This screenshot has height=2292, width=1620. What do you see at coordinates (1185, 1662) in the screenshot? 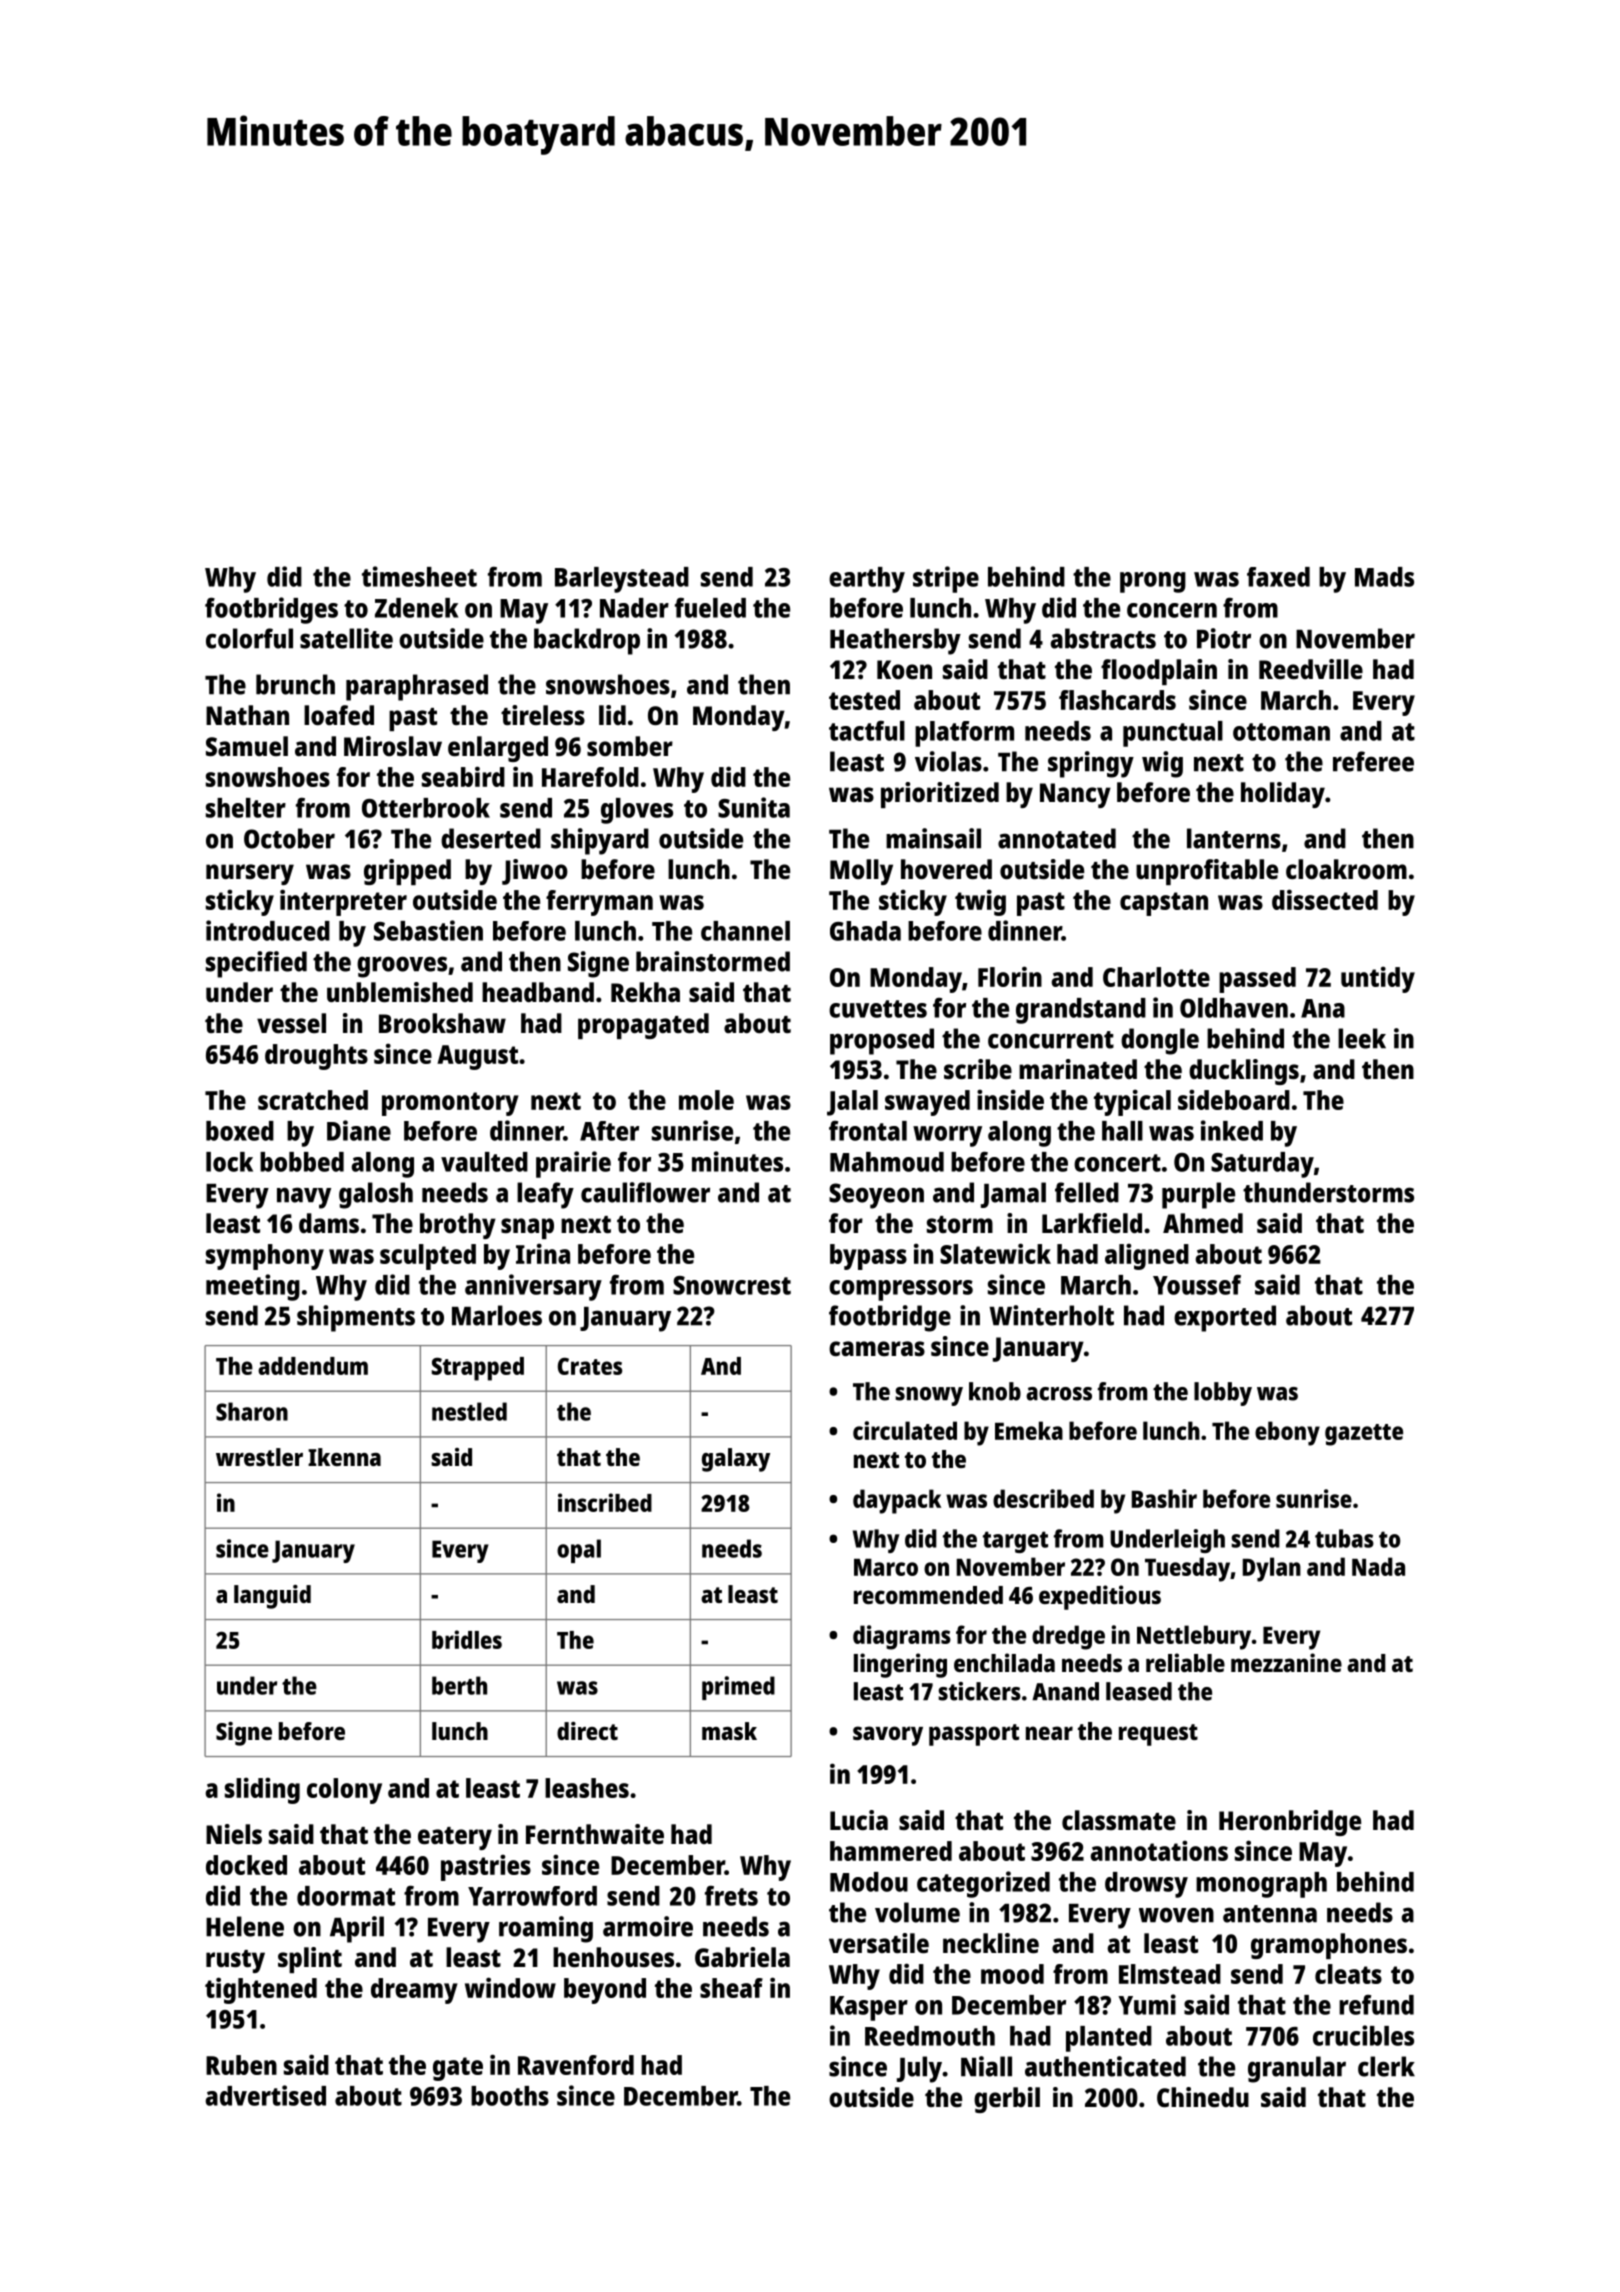
I see `reliable` at bounding box center [1185, 1662].
